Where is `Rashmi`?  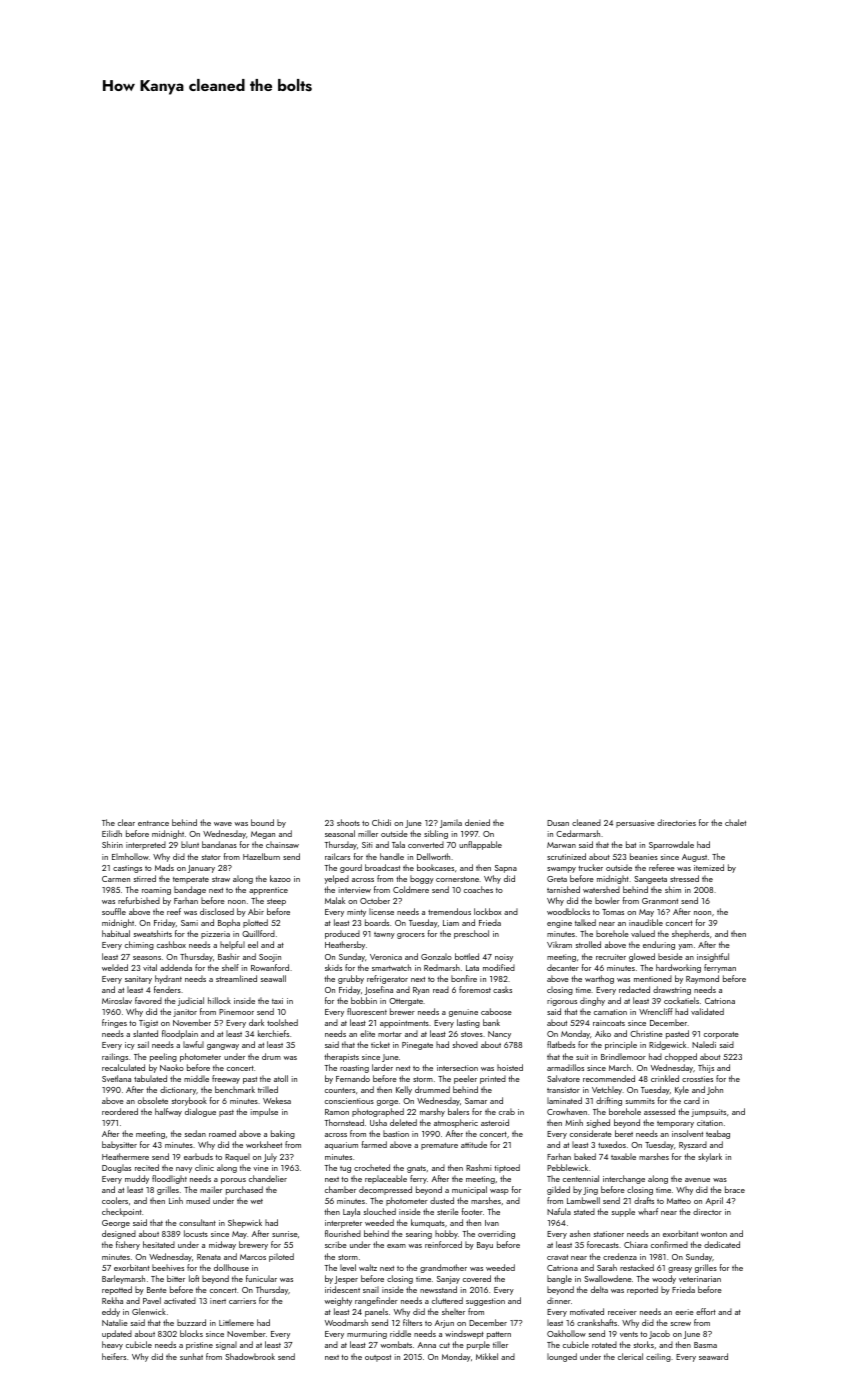 Rashmi is located at coordinates (478, 1167).
